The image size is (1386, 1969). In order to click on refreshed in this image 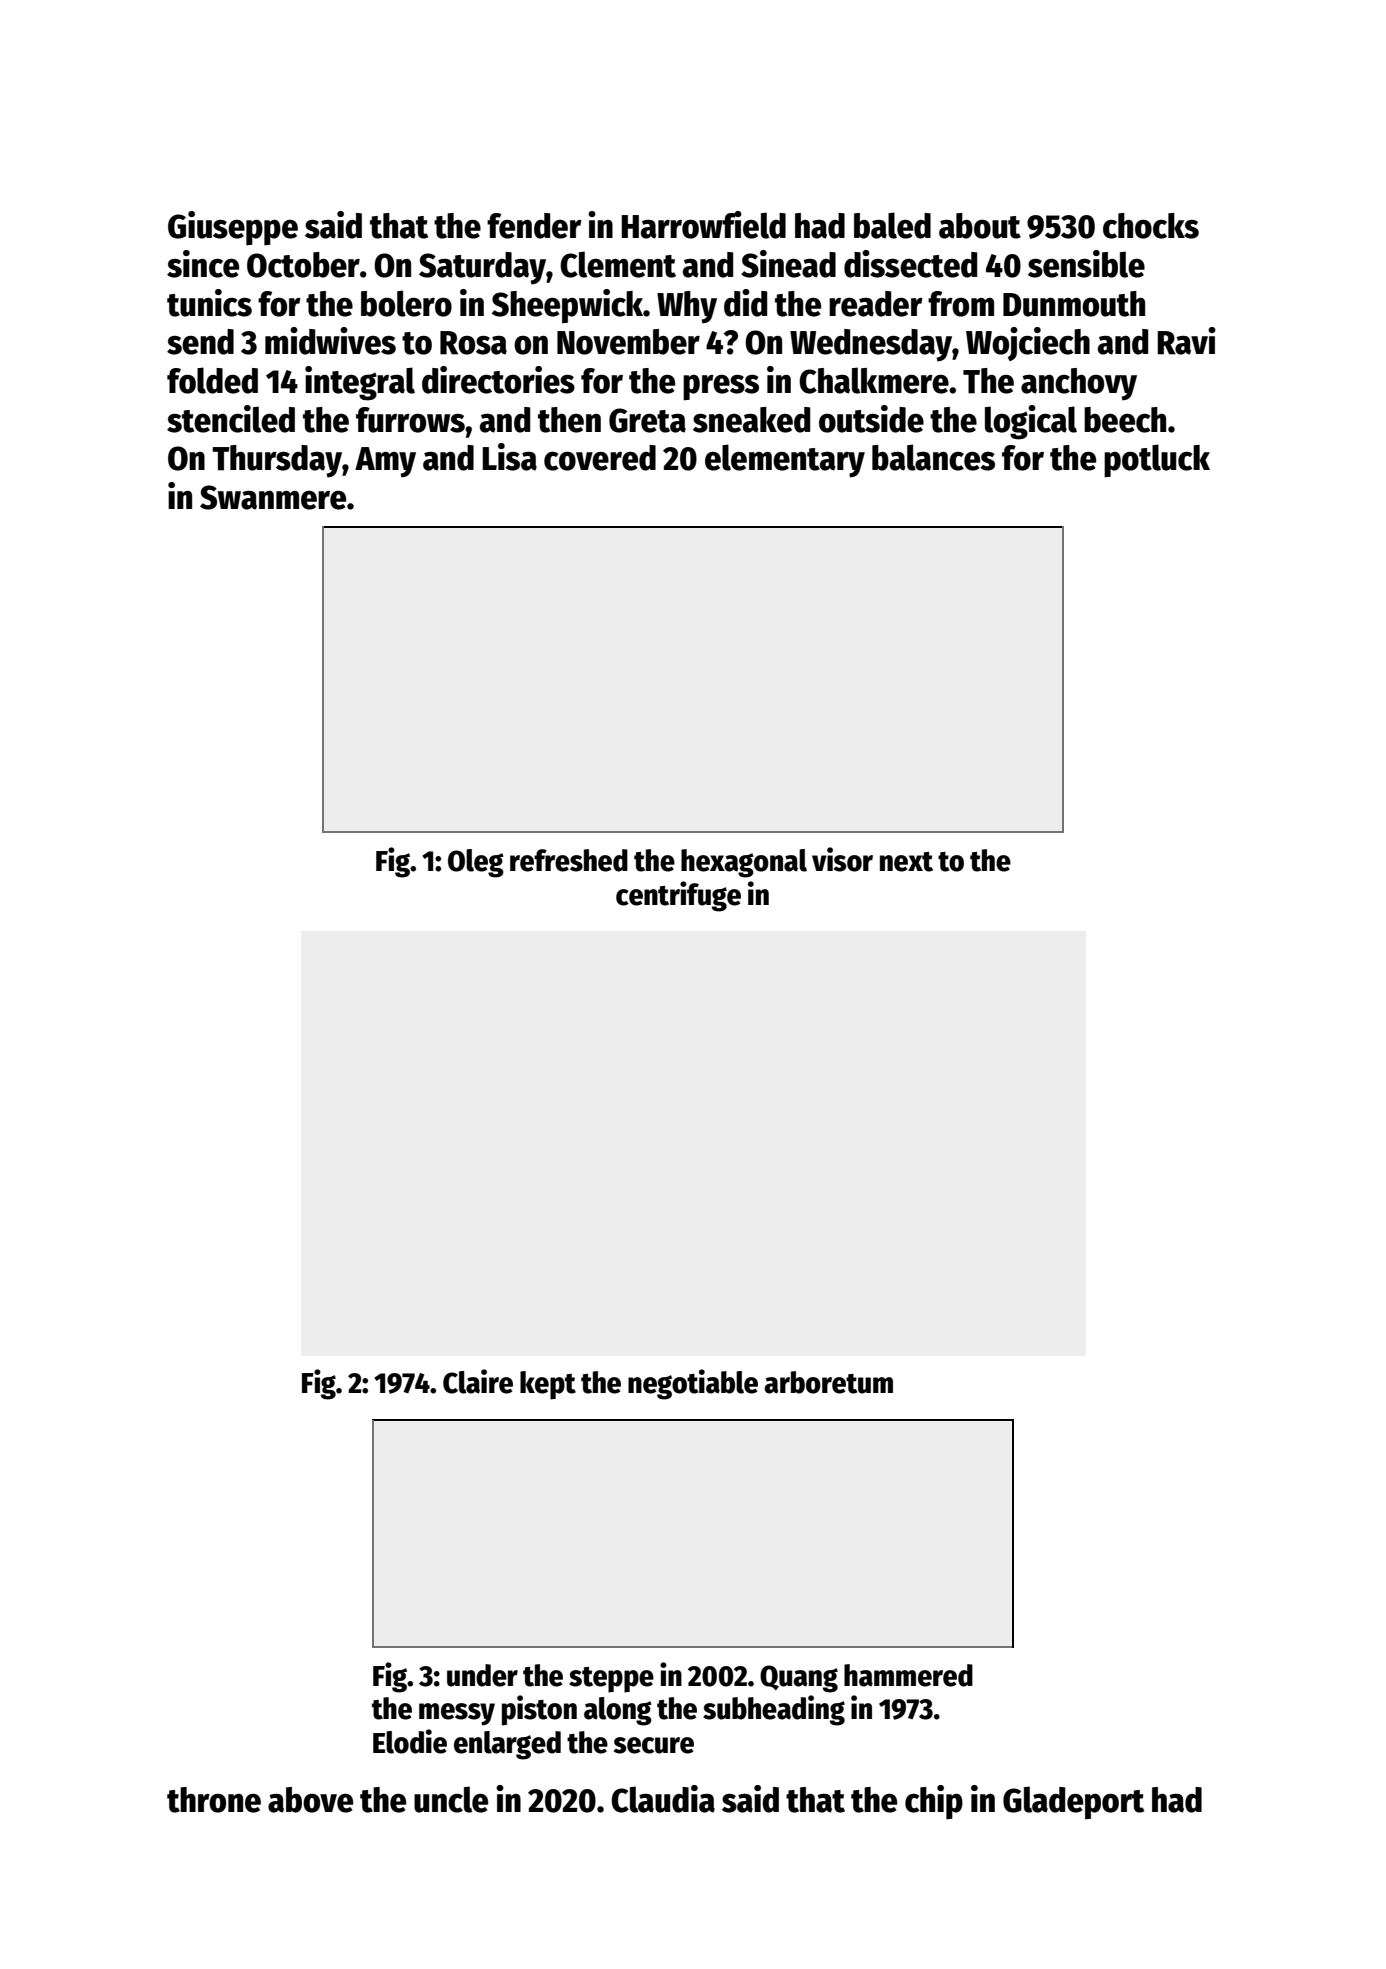, I will do `click(569, 860)`.
